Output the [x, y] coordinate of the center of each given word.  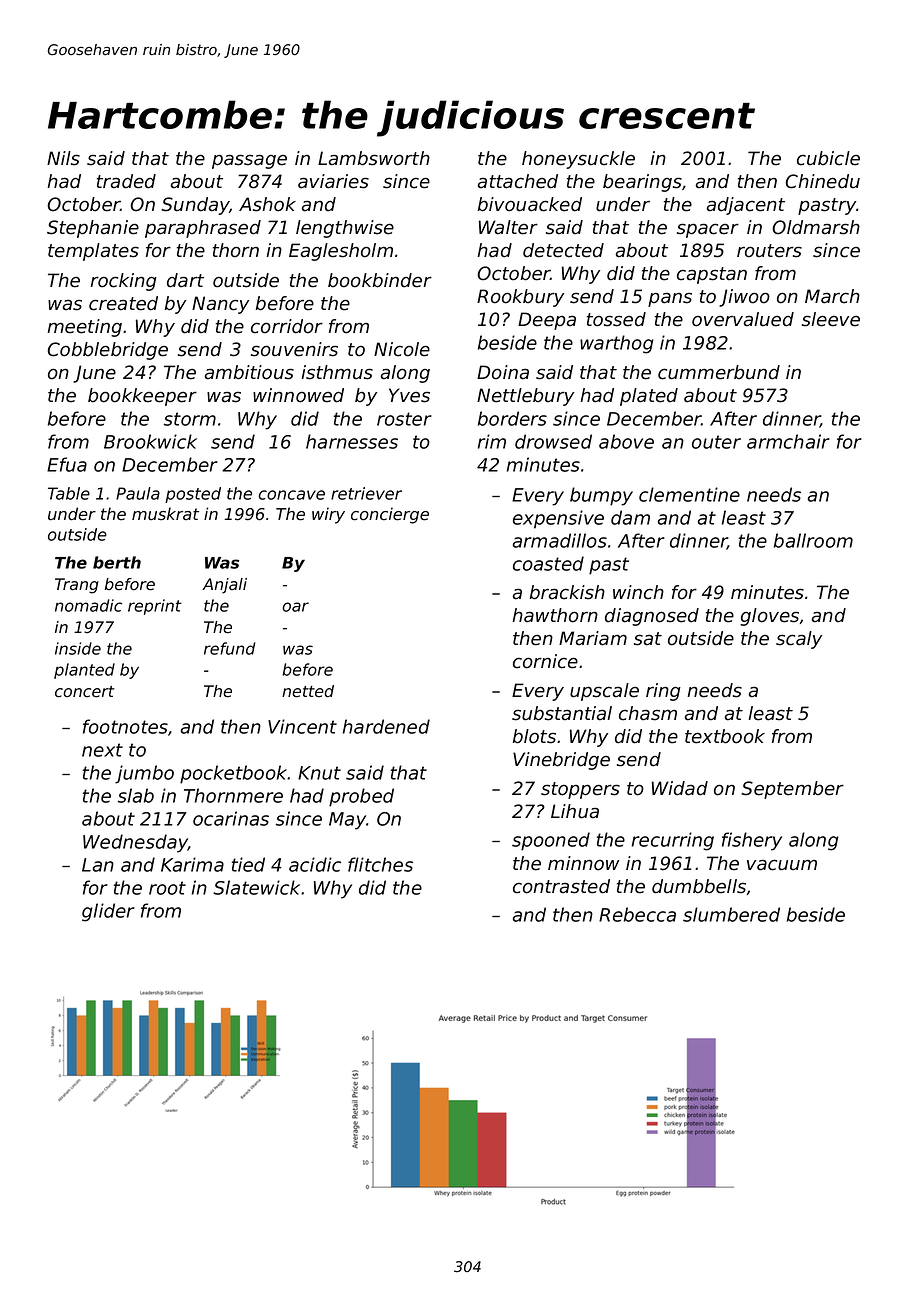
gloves [769, 617]
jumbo [144, 774]
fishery [752, 841]
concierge [390, 515]
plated [649, 397]
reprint [155, 607]
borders [512, 418]
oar [295, 607]
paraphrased [203, 229]
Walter [508, 227]
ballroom [813, 540]
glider [108, 912]
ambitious [249, 372]
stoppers [580, 790]
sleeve [831, 319]
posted [193, 495]
